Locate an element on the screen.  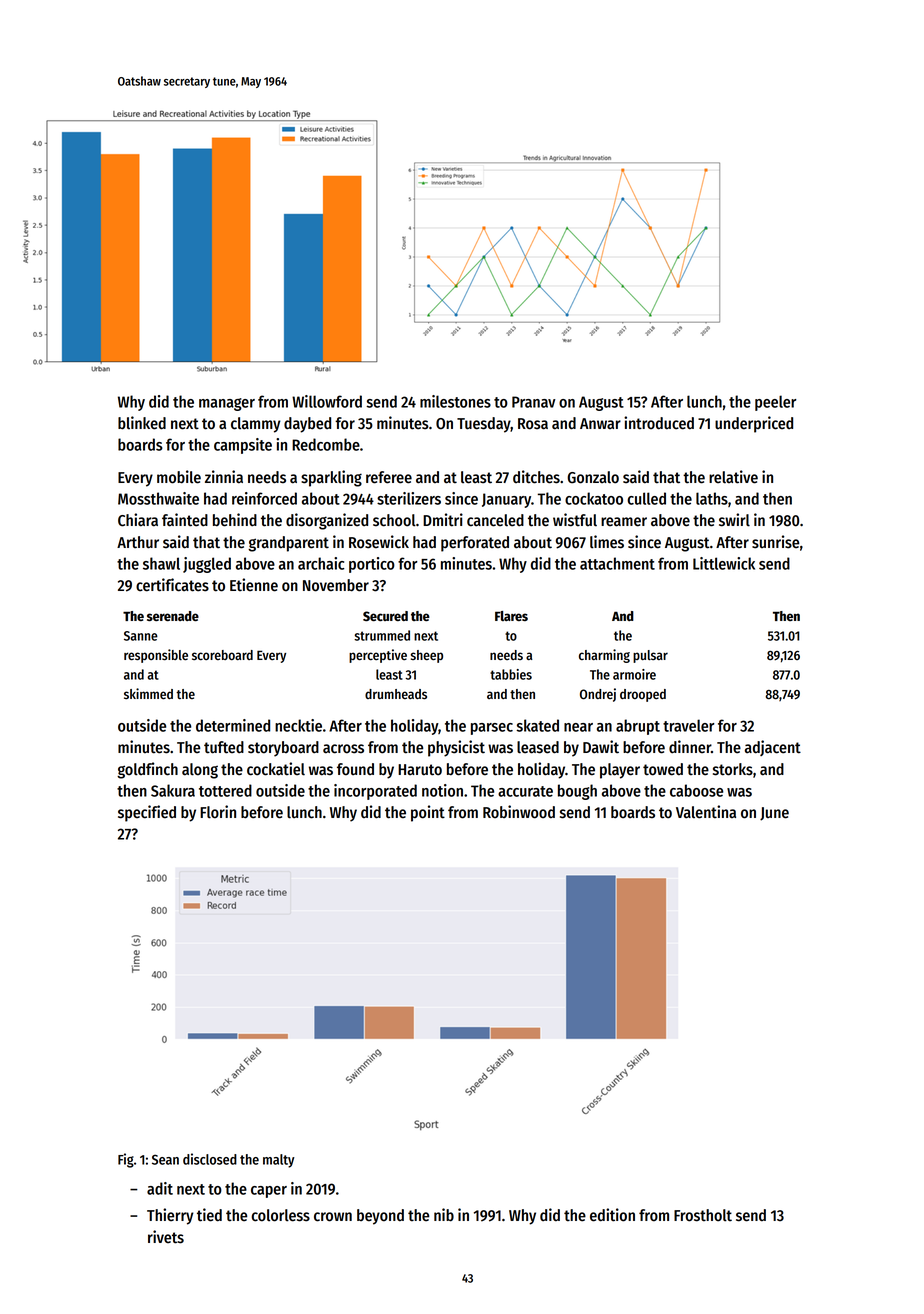
introduced is located at coordinates (659, 423).
